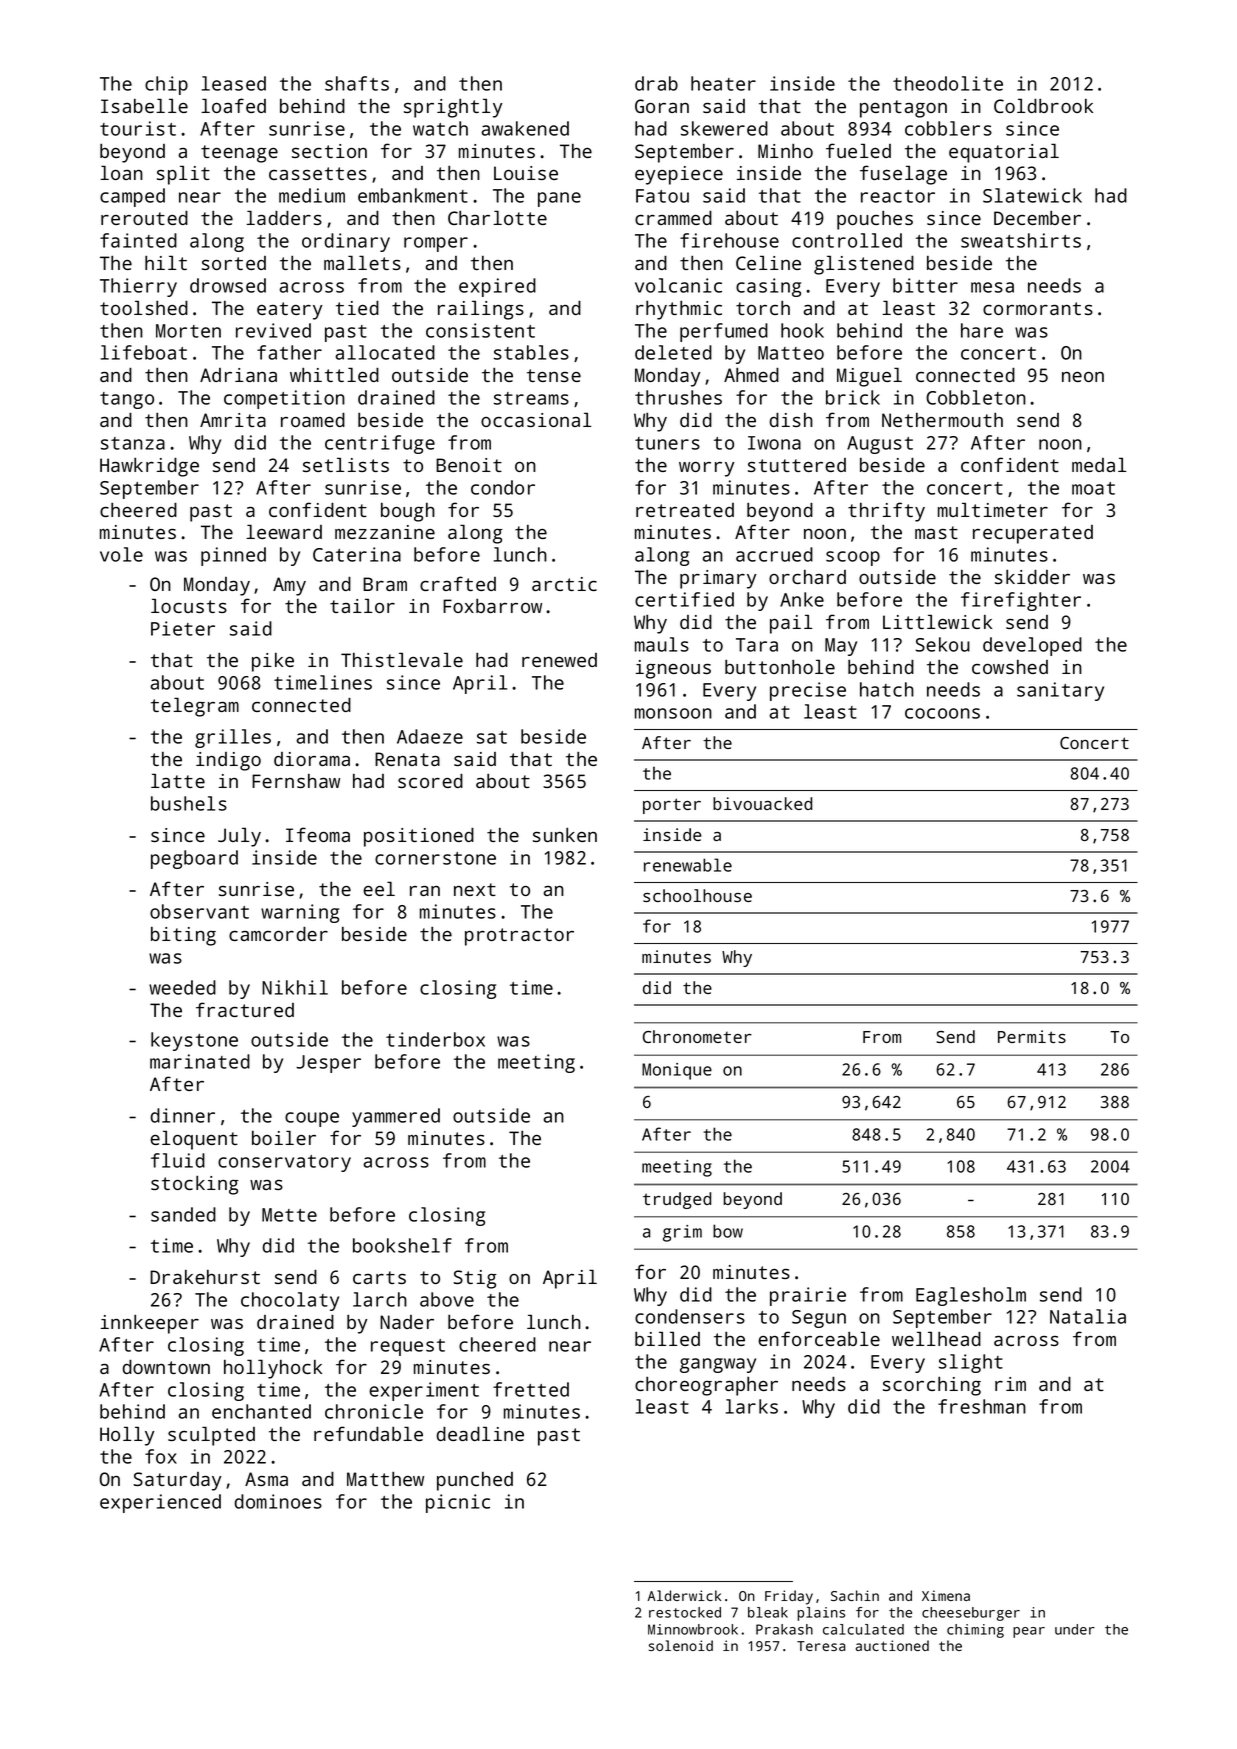  Describe the element at coordinates (189, 803) in the screenshot. I see `bushels` at that location.
